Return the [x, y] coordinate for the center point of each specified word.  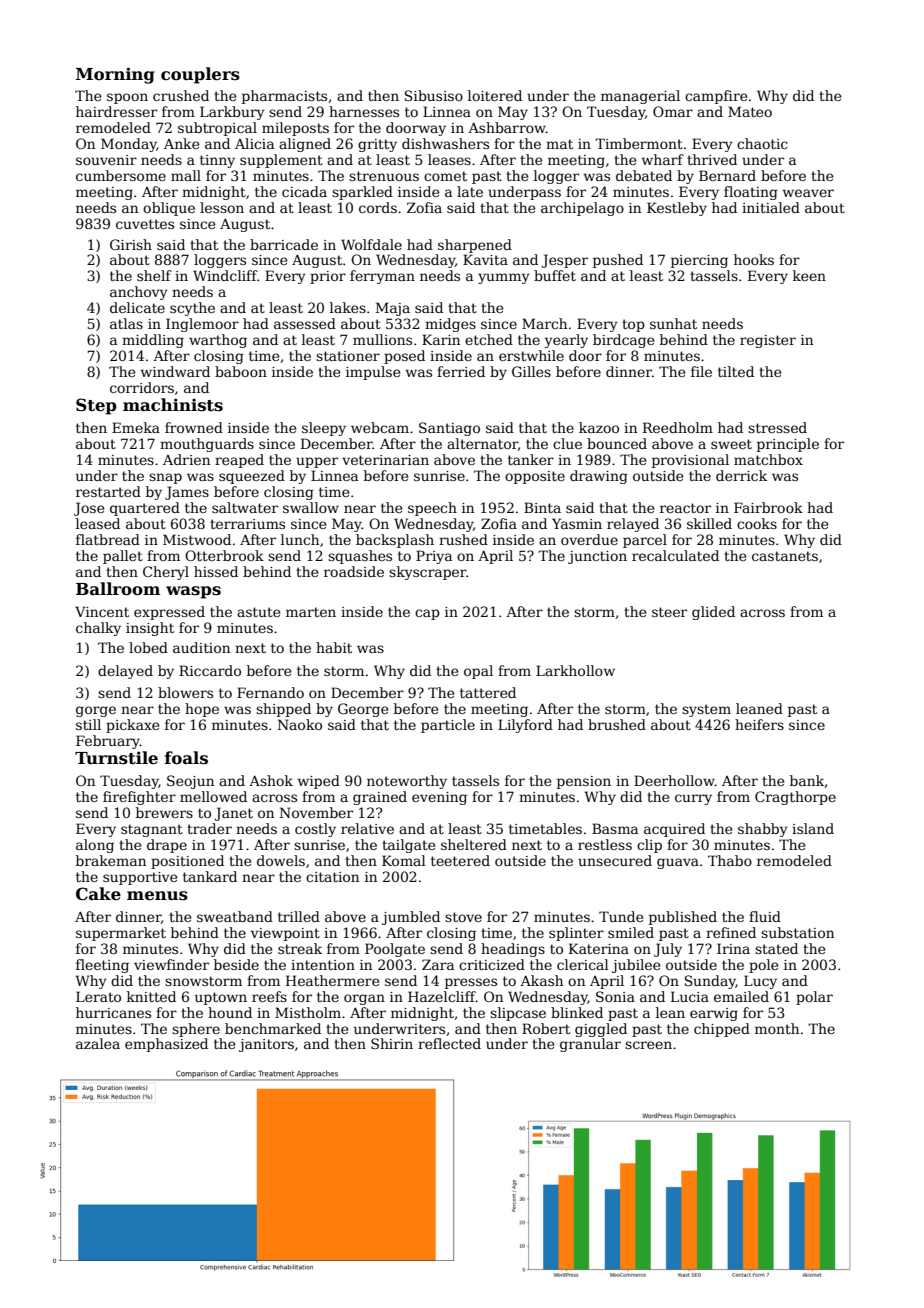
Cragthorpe [795, 798]
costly [315, 830]
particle [448, 726]
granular [590, 1045]
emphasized [166, 1045]
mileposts [295, 129]
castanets [785, 556]
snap [165, 478]
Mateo [750, 111]
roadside [354, 571]
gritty [377, 145]
